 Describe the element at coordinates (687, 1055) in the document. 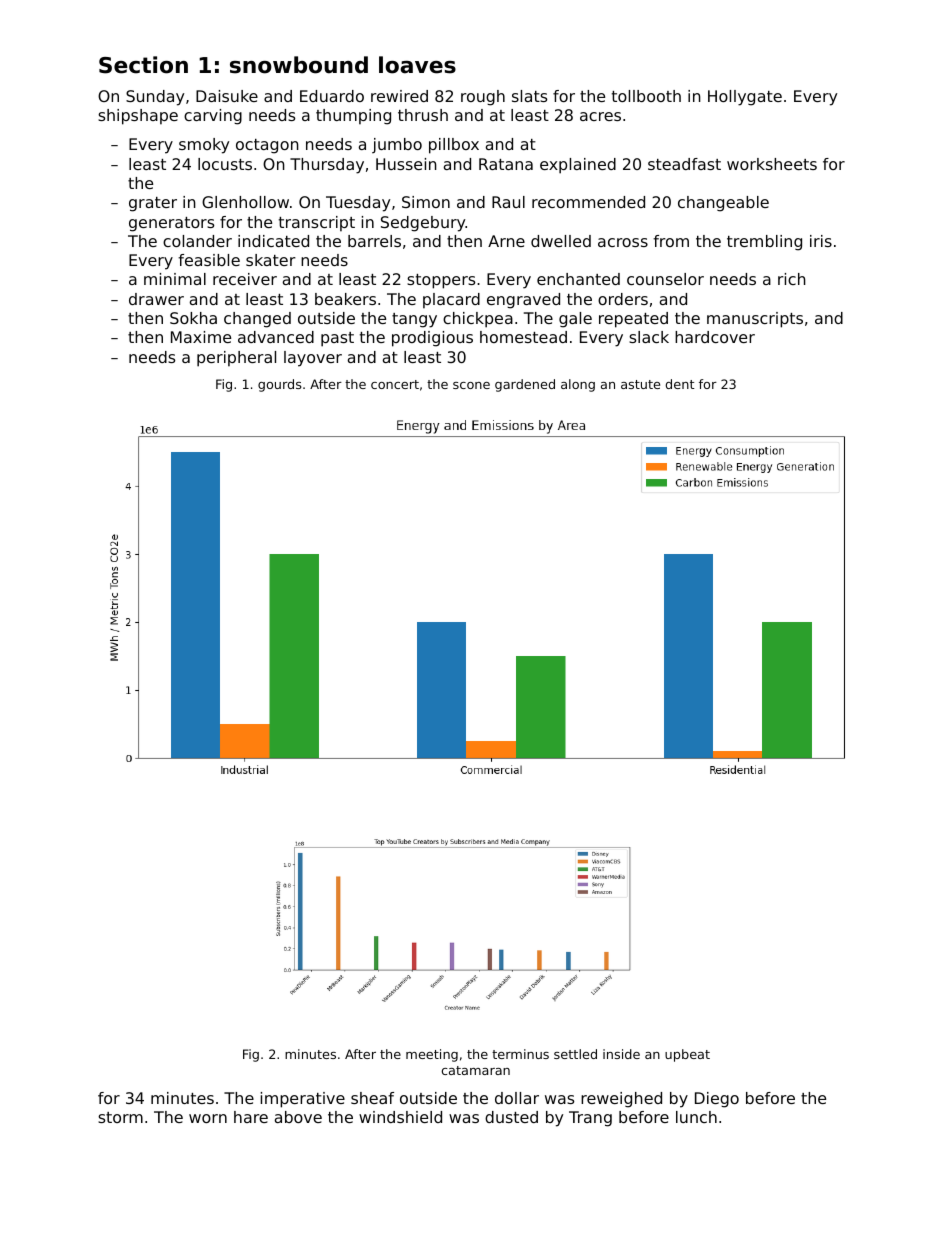

I see `upbeat` at that location.
